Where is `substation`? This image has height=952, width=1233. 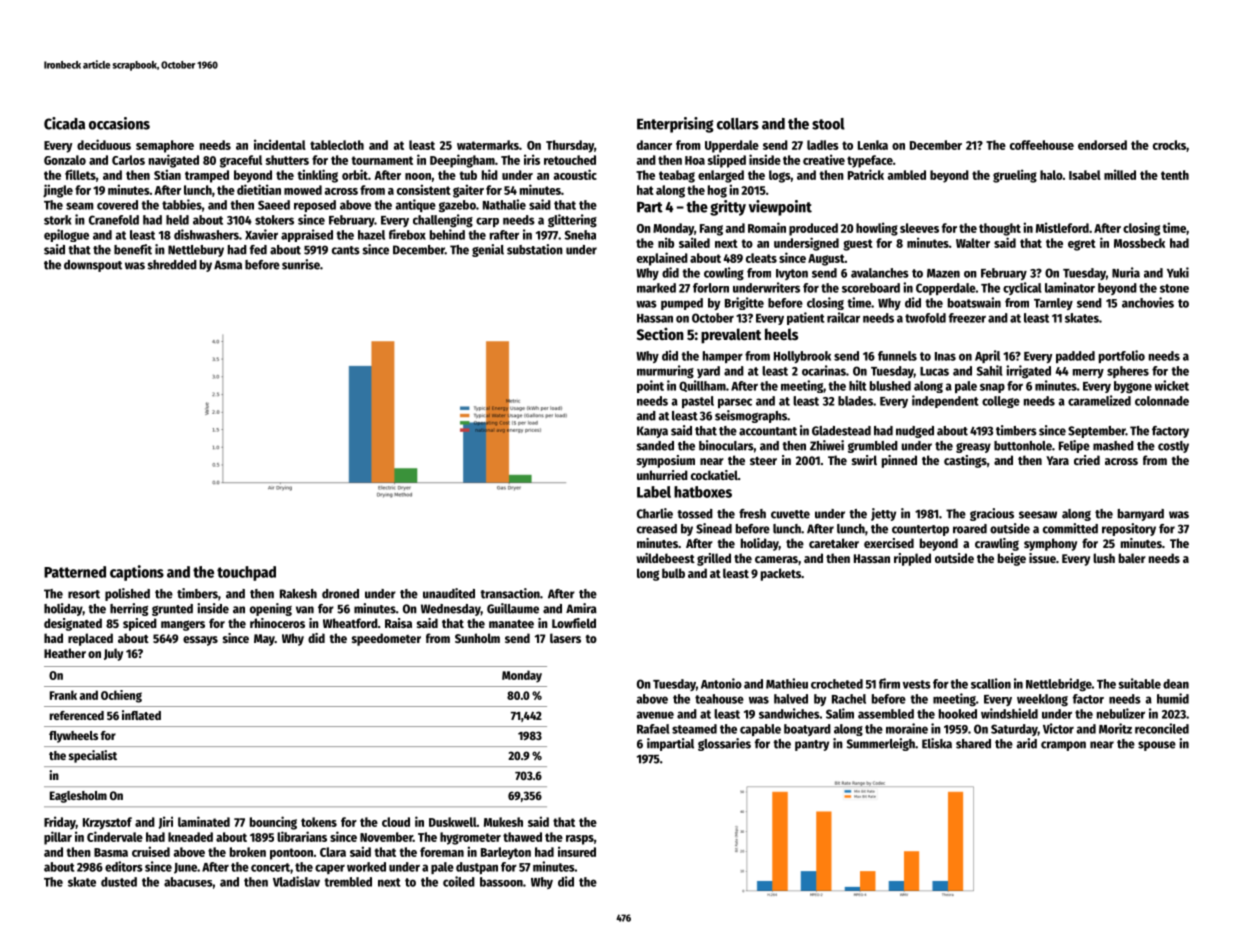
substation is located at coordinates (535, 249).
